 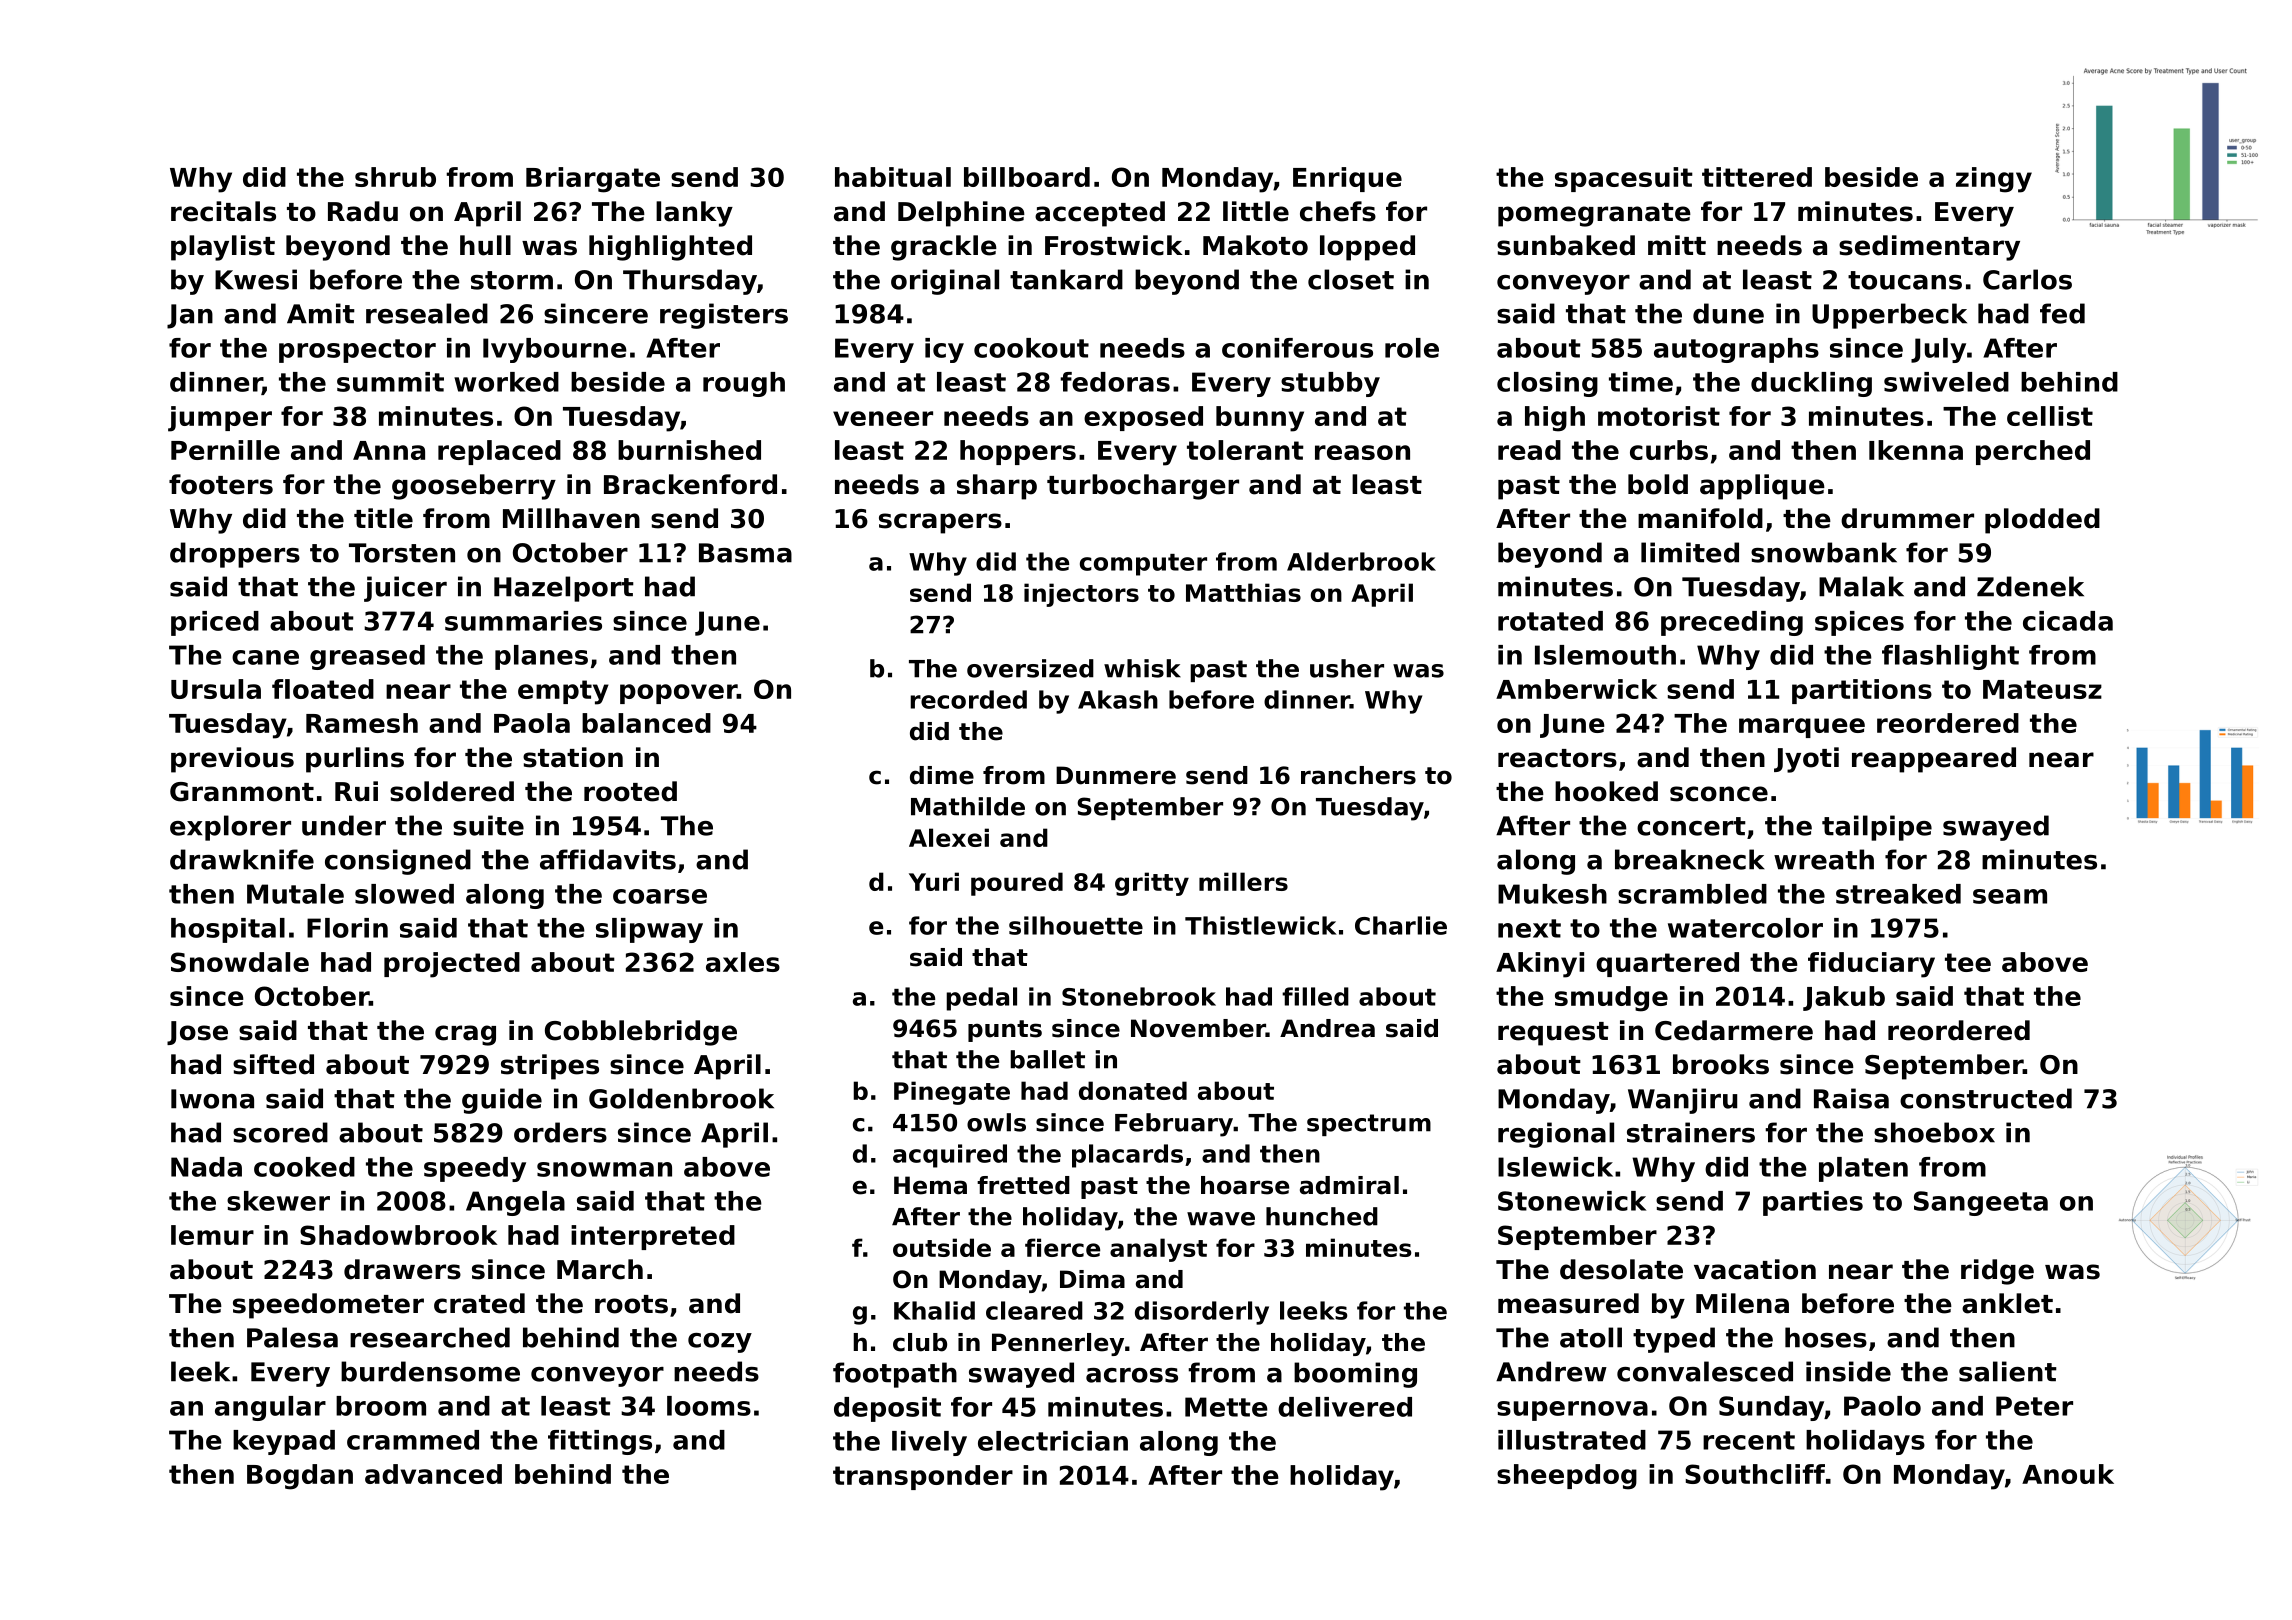 I want to click on Hazelport, so click(x=564, y=589).
